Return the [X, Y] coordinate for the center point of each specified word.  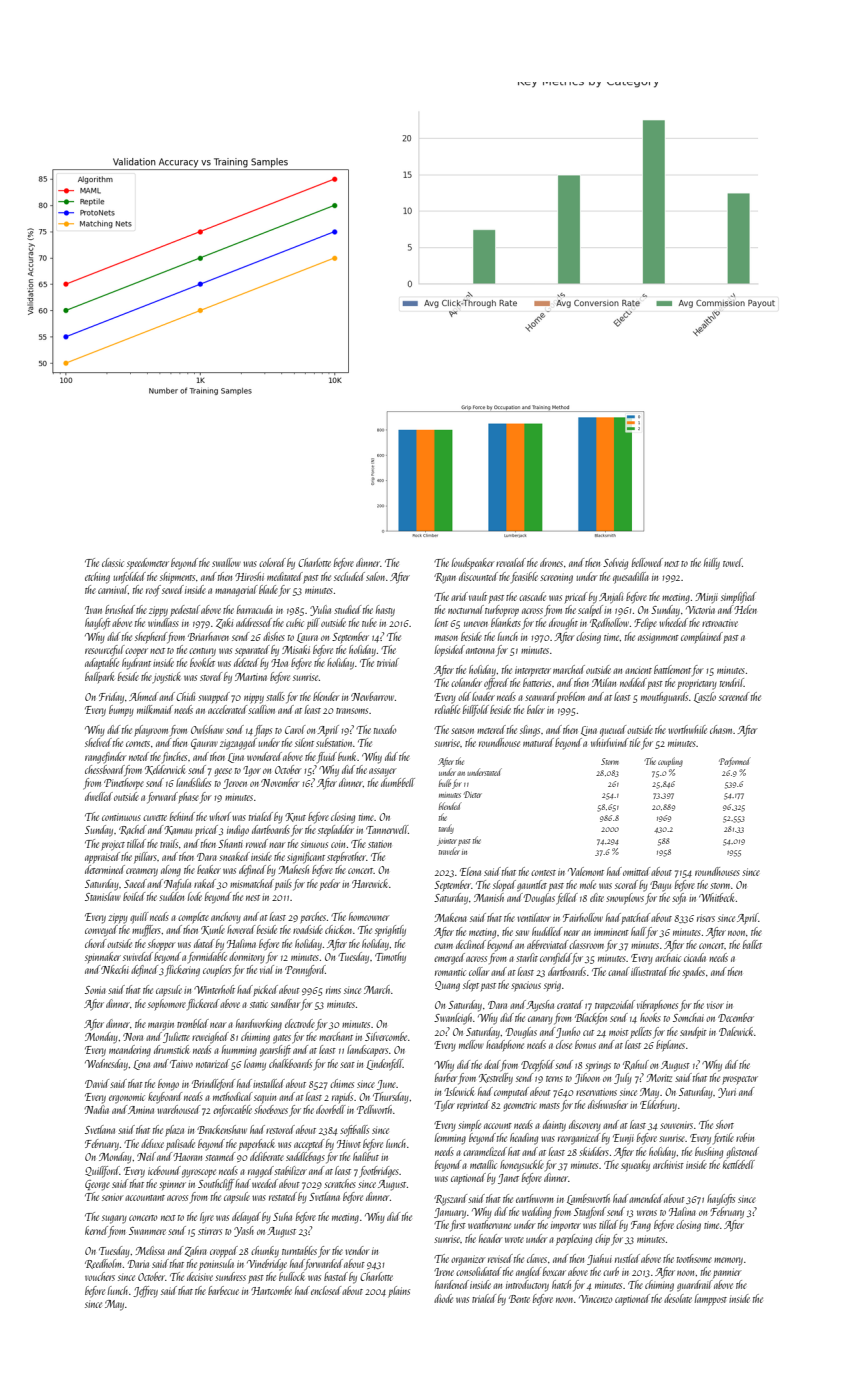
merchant [336, 1036]
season [462, 731]
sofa [679, 899]
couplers [217, 970]
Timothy [390, 958]
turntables [299, 1250]
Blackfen [591, 1018]
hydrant [136, 664]
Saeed [135, 883]
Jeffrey [145, 1292]
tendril [732, 682]
